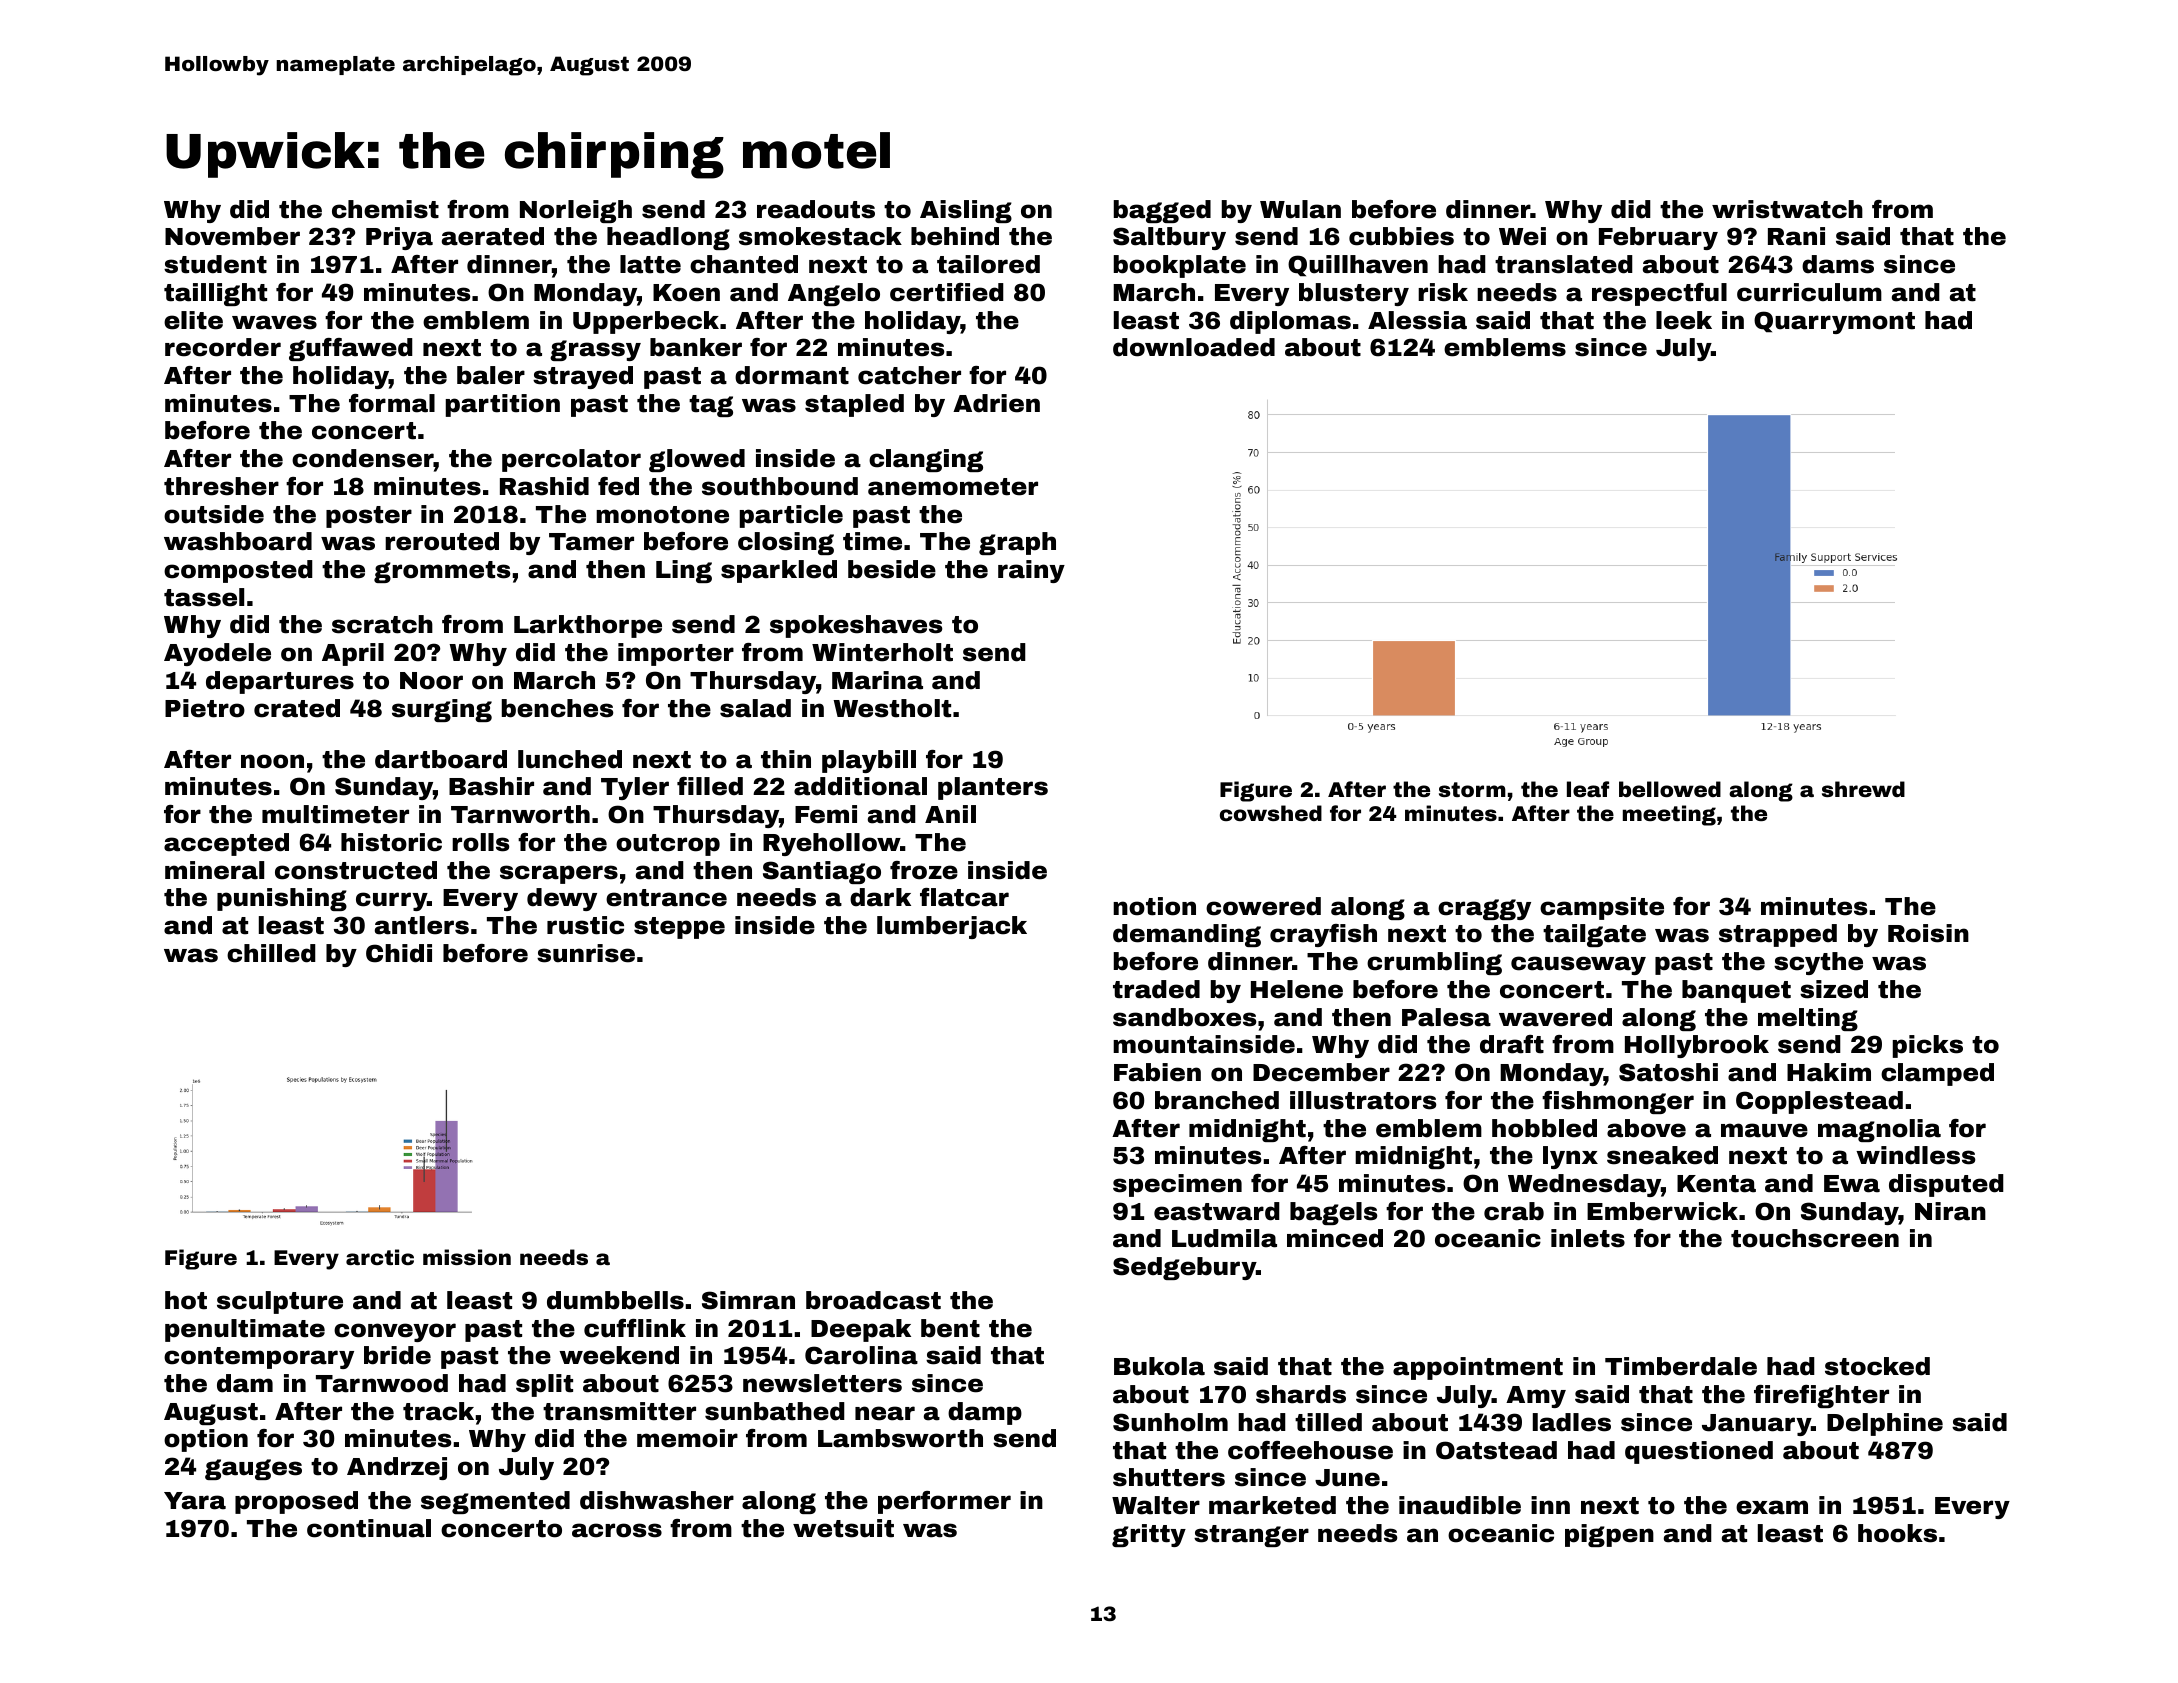 This screenshot has width=2178, height=1683. I want to click on gritty, so click(1149, 1535).
